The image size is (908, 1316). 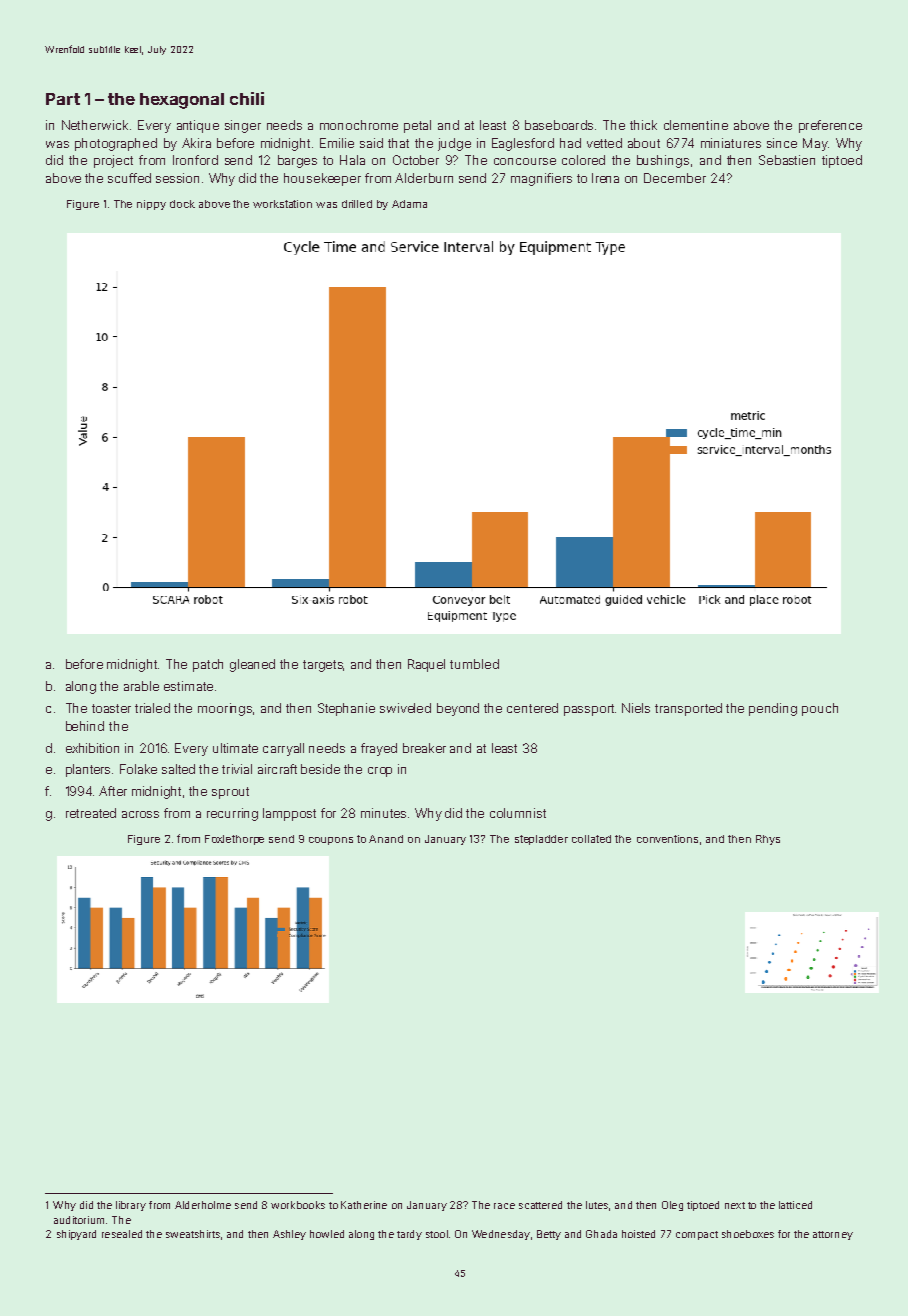 I want to click on petal, so click(x=417, y=126).
